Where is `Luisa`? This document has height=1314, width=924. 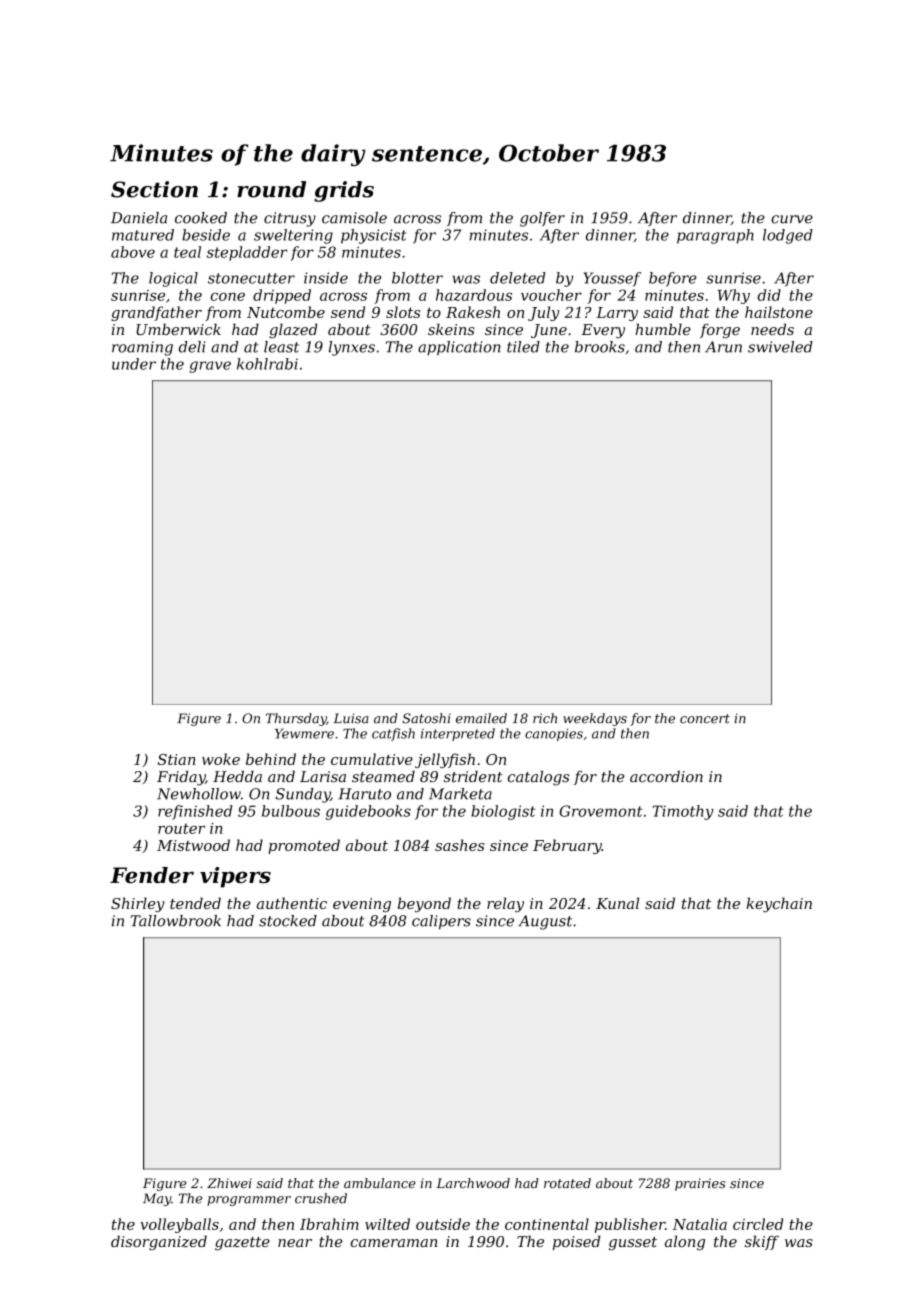
Luisa is located at coordinates (351, 718).
